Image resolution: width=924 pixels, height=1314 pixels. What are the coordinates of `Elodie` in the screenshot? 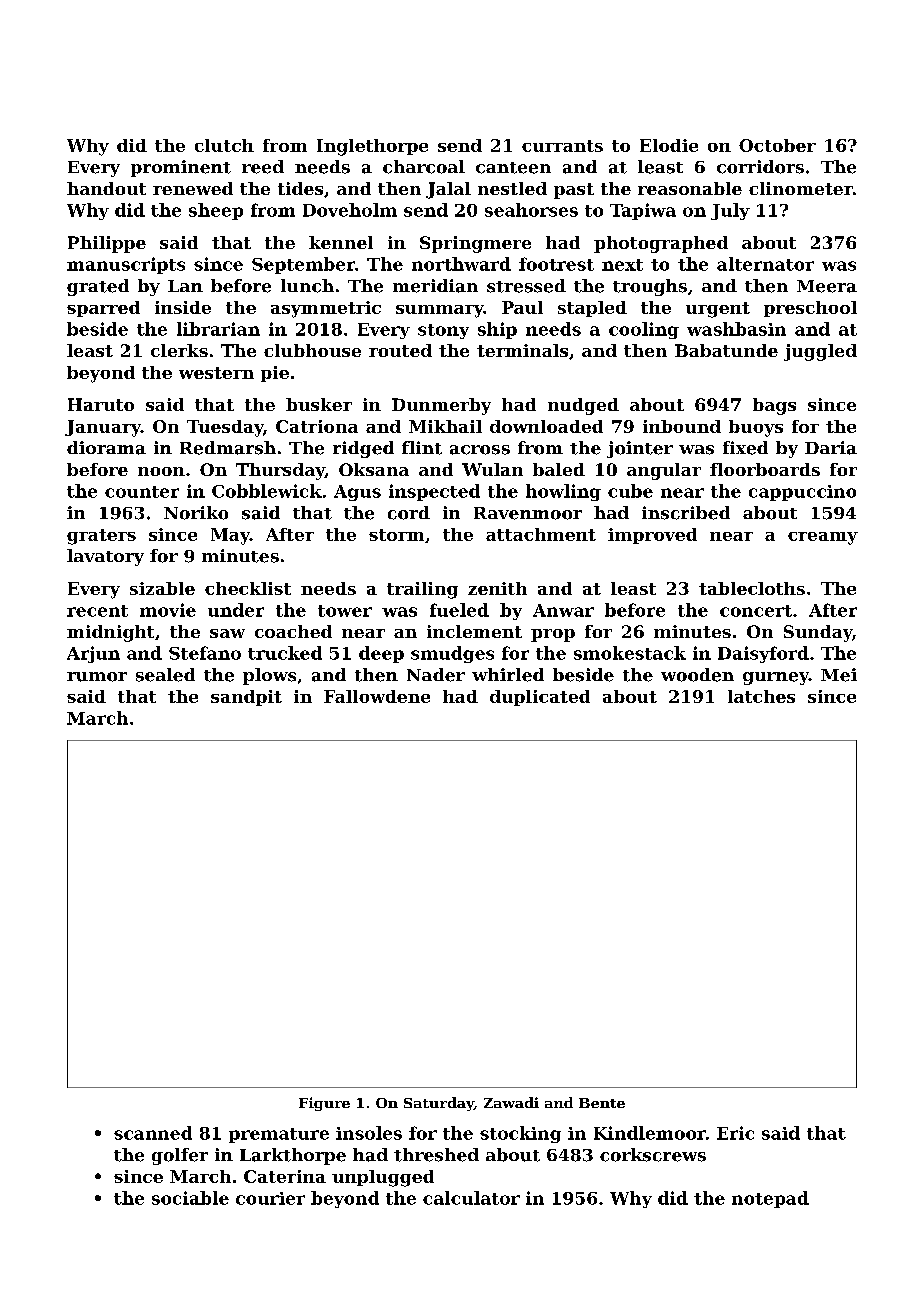 It's located at (669, 145).
